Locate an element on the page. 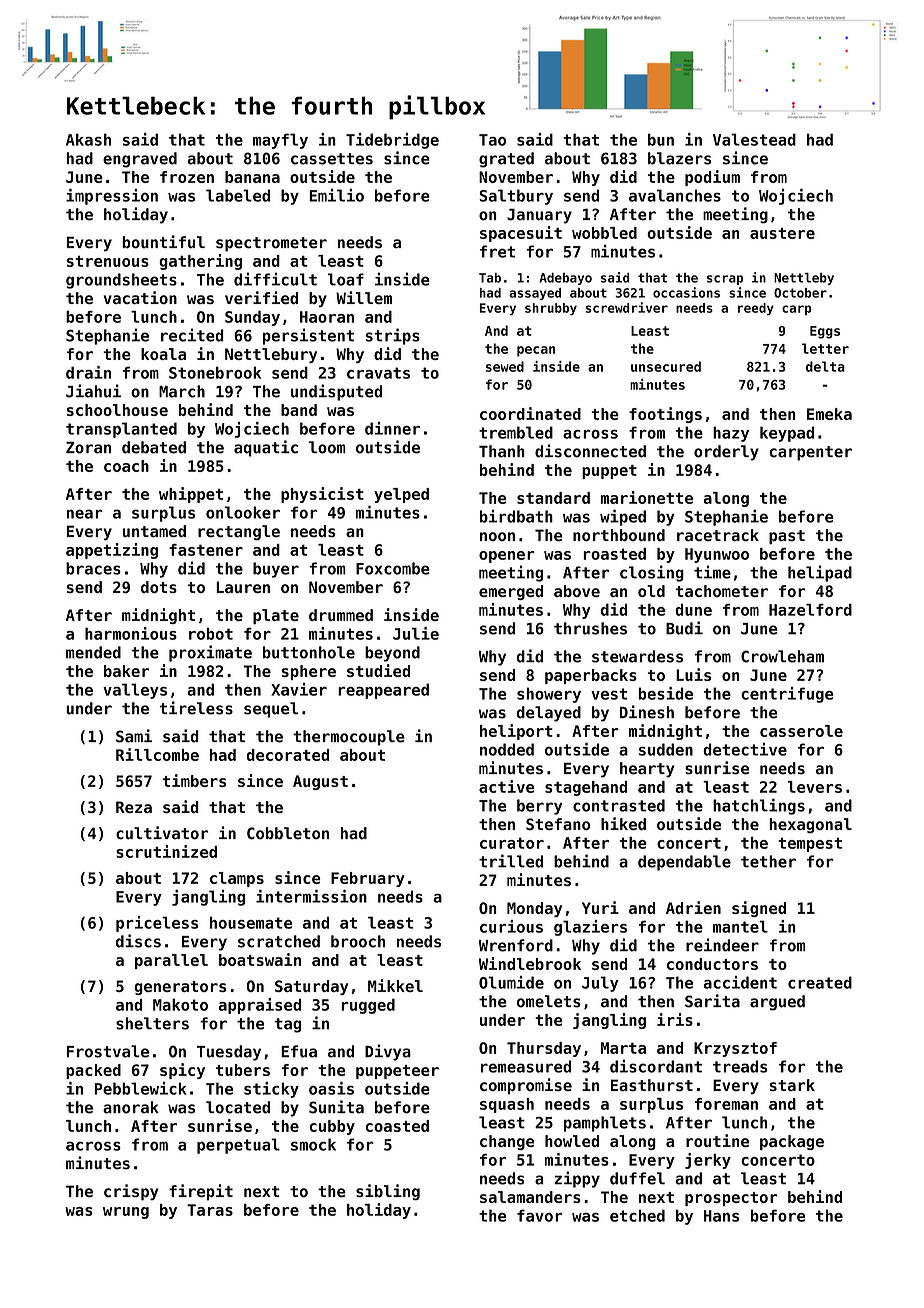 Image resolution: width=924 pixels, height=1308 pixels. favor is located at coordinates (540, 1215).
